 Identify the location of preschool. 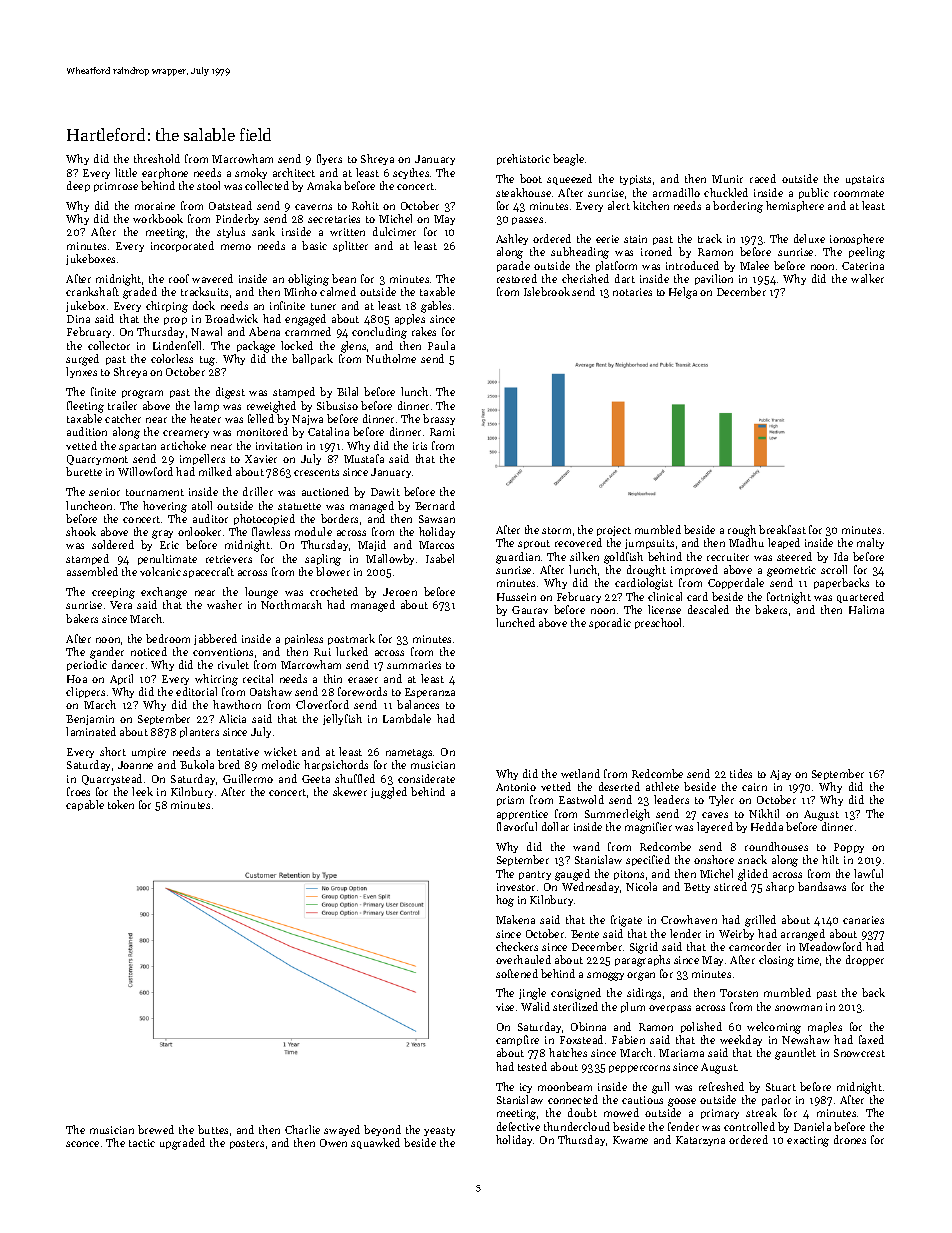
(658, 623).
